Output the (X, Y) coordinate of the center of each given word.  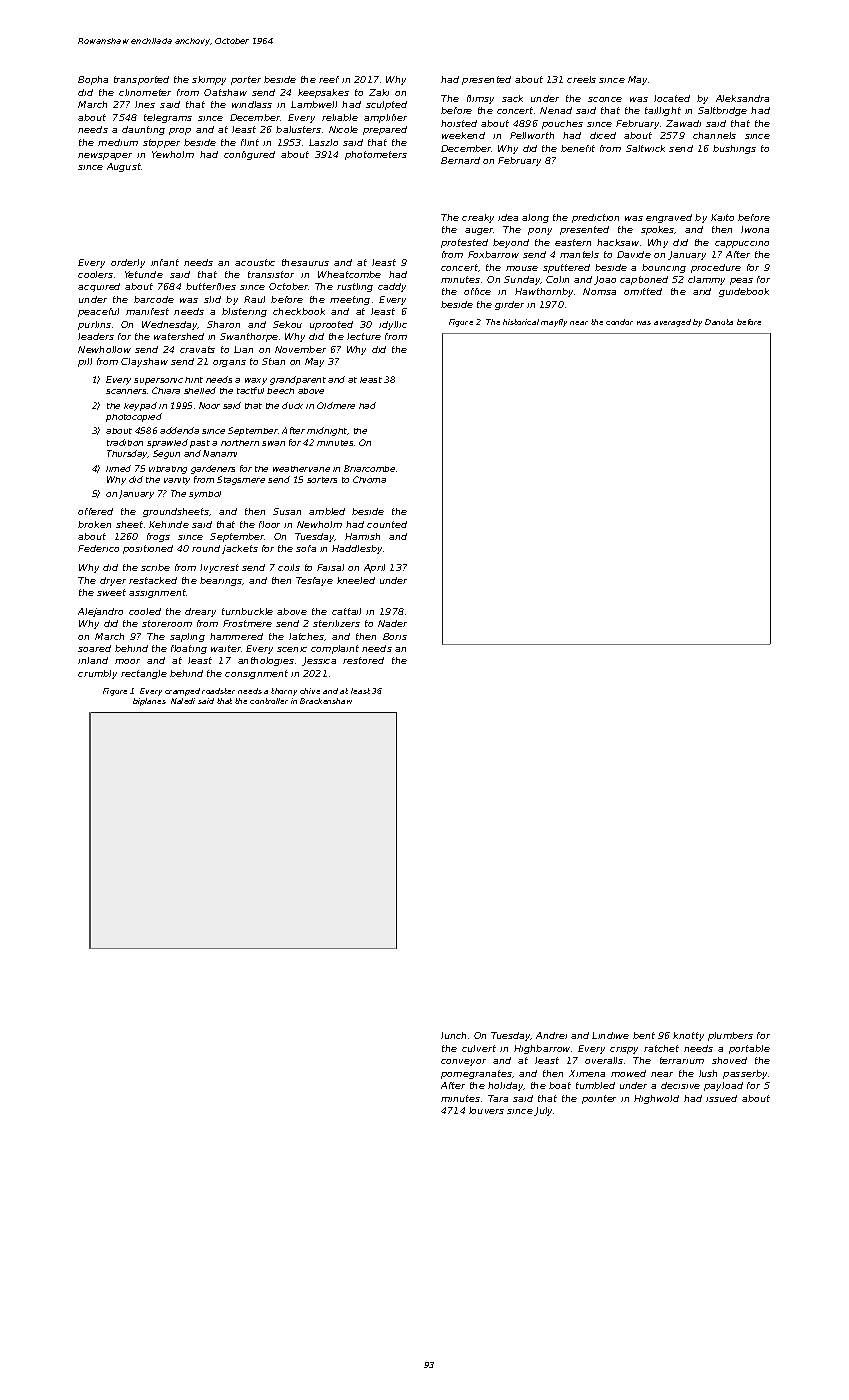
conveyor (463, 1062)
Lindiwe (610, 1035)
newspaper (105, 156)
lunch (453, 1035)
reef (329, 79)
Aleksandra (742, 98)
